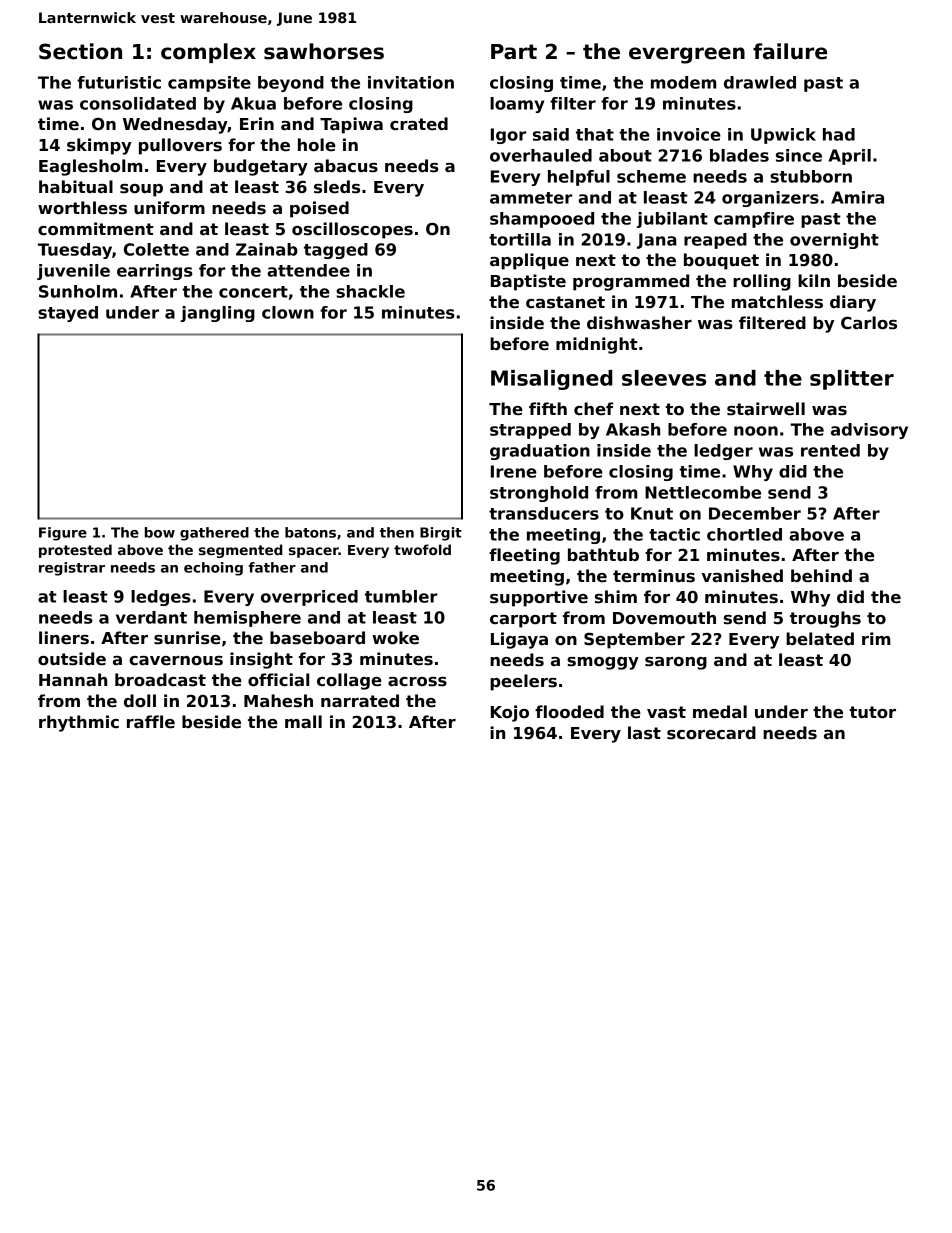  I want to click on Section, so click(80, 51).
